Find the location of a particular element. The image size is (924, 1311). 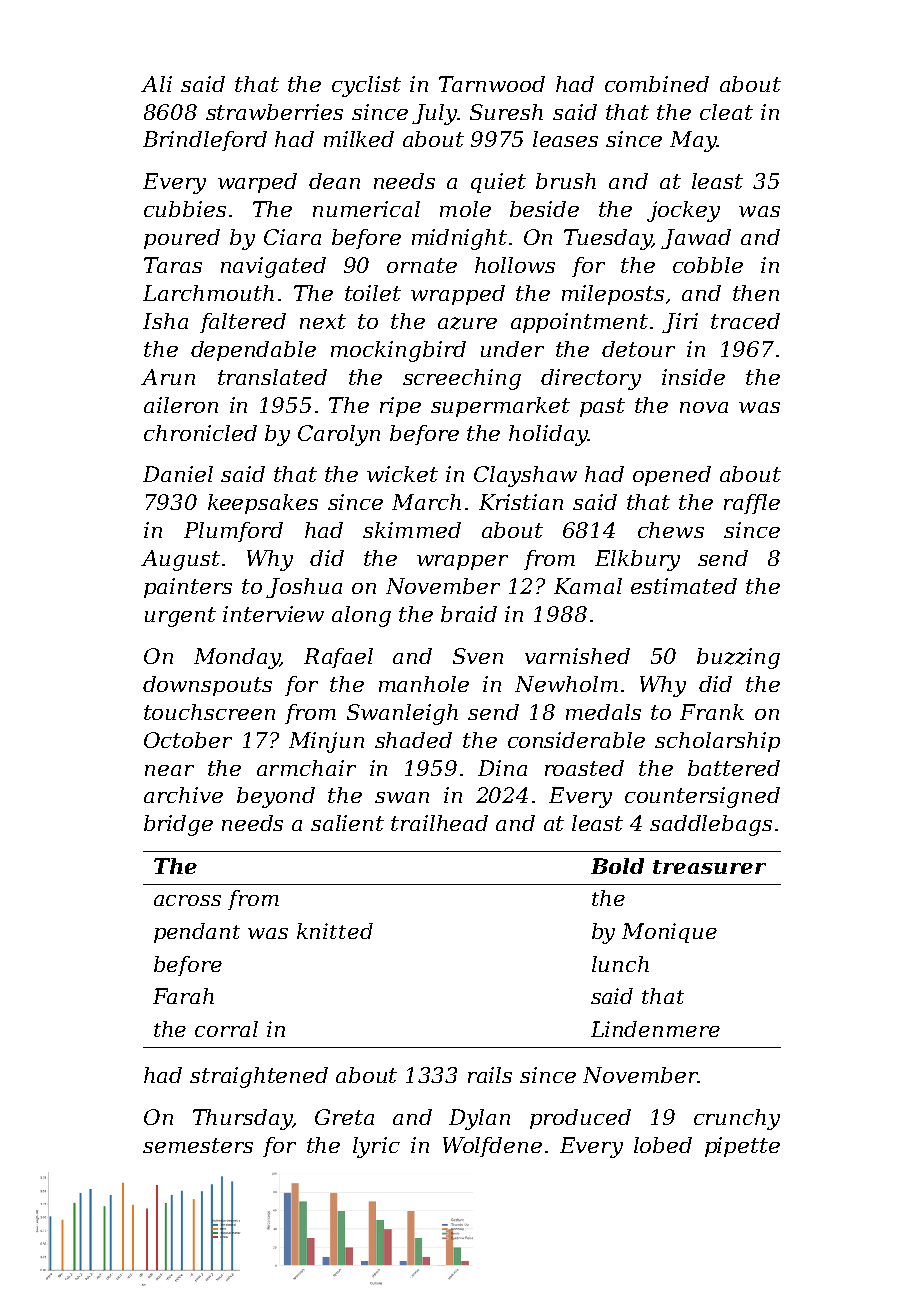

cleat is located at coordinates (726, 112).
